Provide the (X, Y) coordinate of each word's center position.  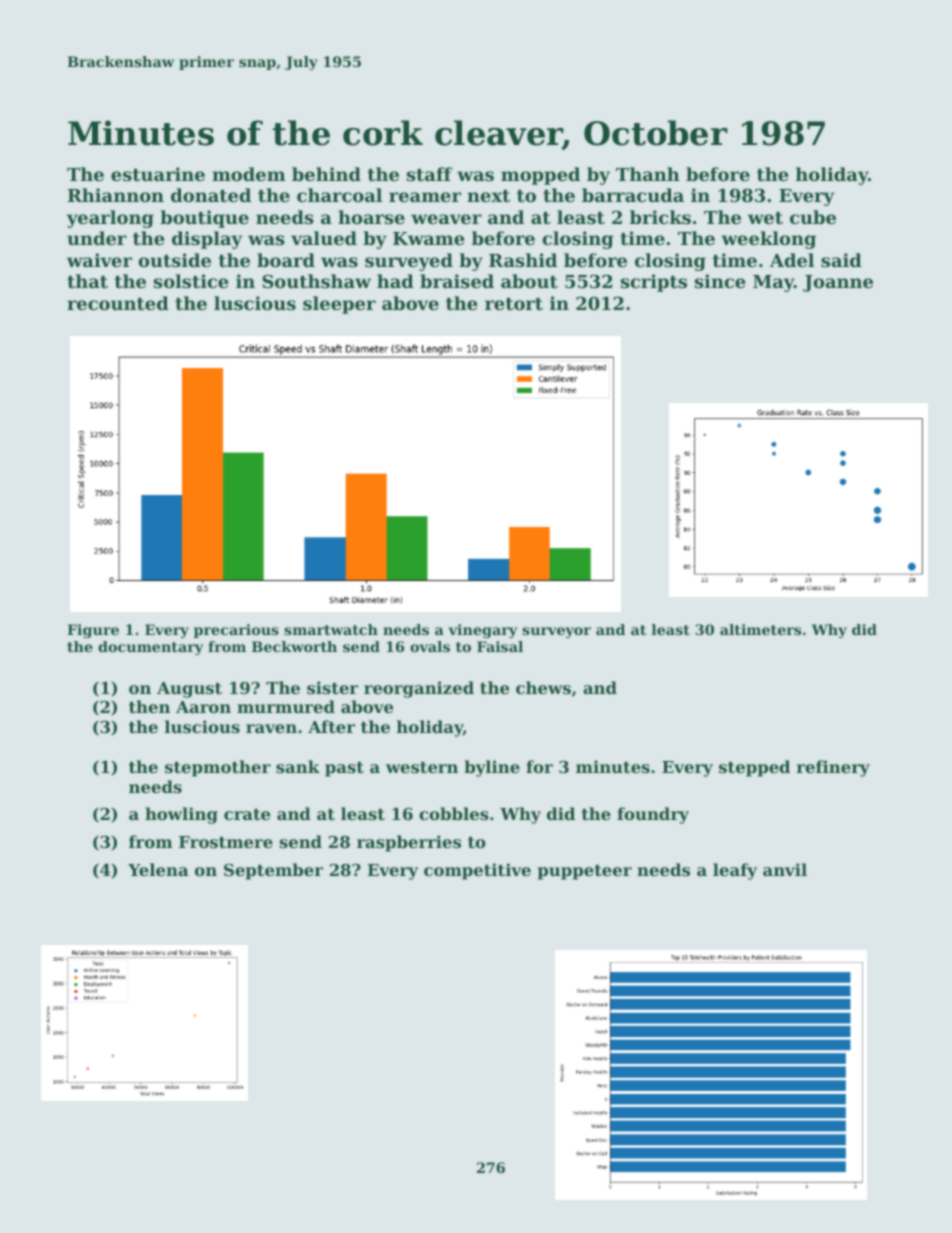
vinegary (483, 631)
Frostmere (226, 842)
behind (326, 174)
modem (249, 174)
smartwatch (331, 629)
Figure (93, 631)
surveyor (556, 632)
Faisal (500, 646)
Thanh (648, 174)
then (149, 706)
